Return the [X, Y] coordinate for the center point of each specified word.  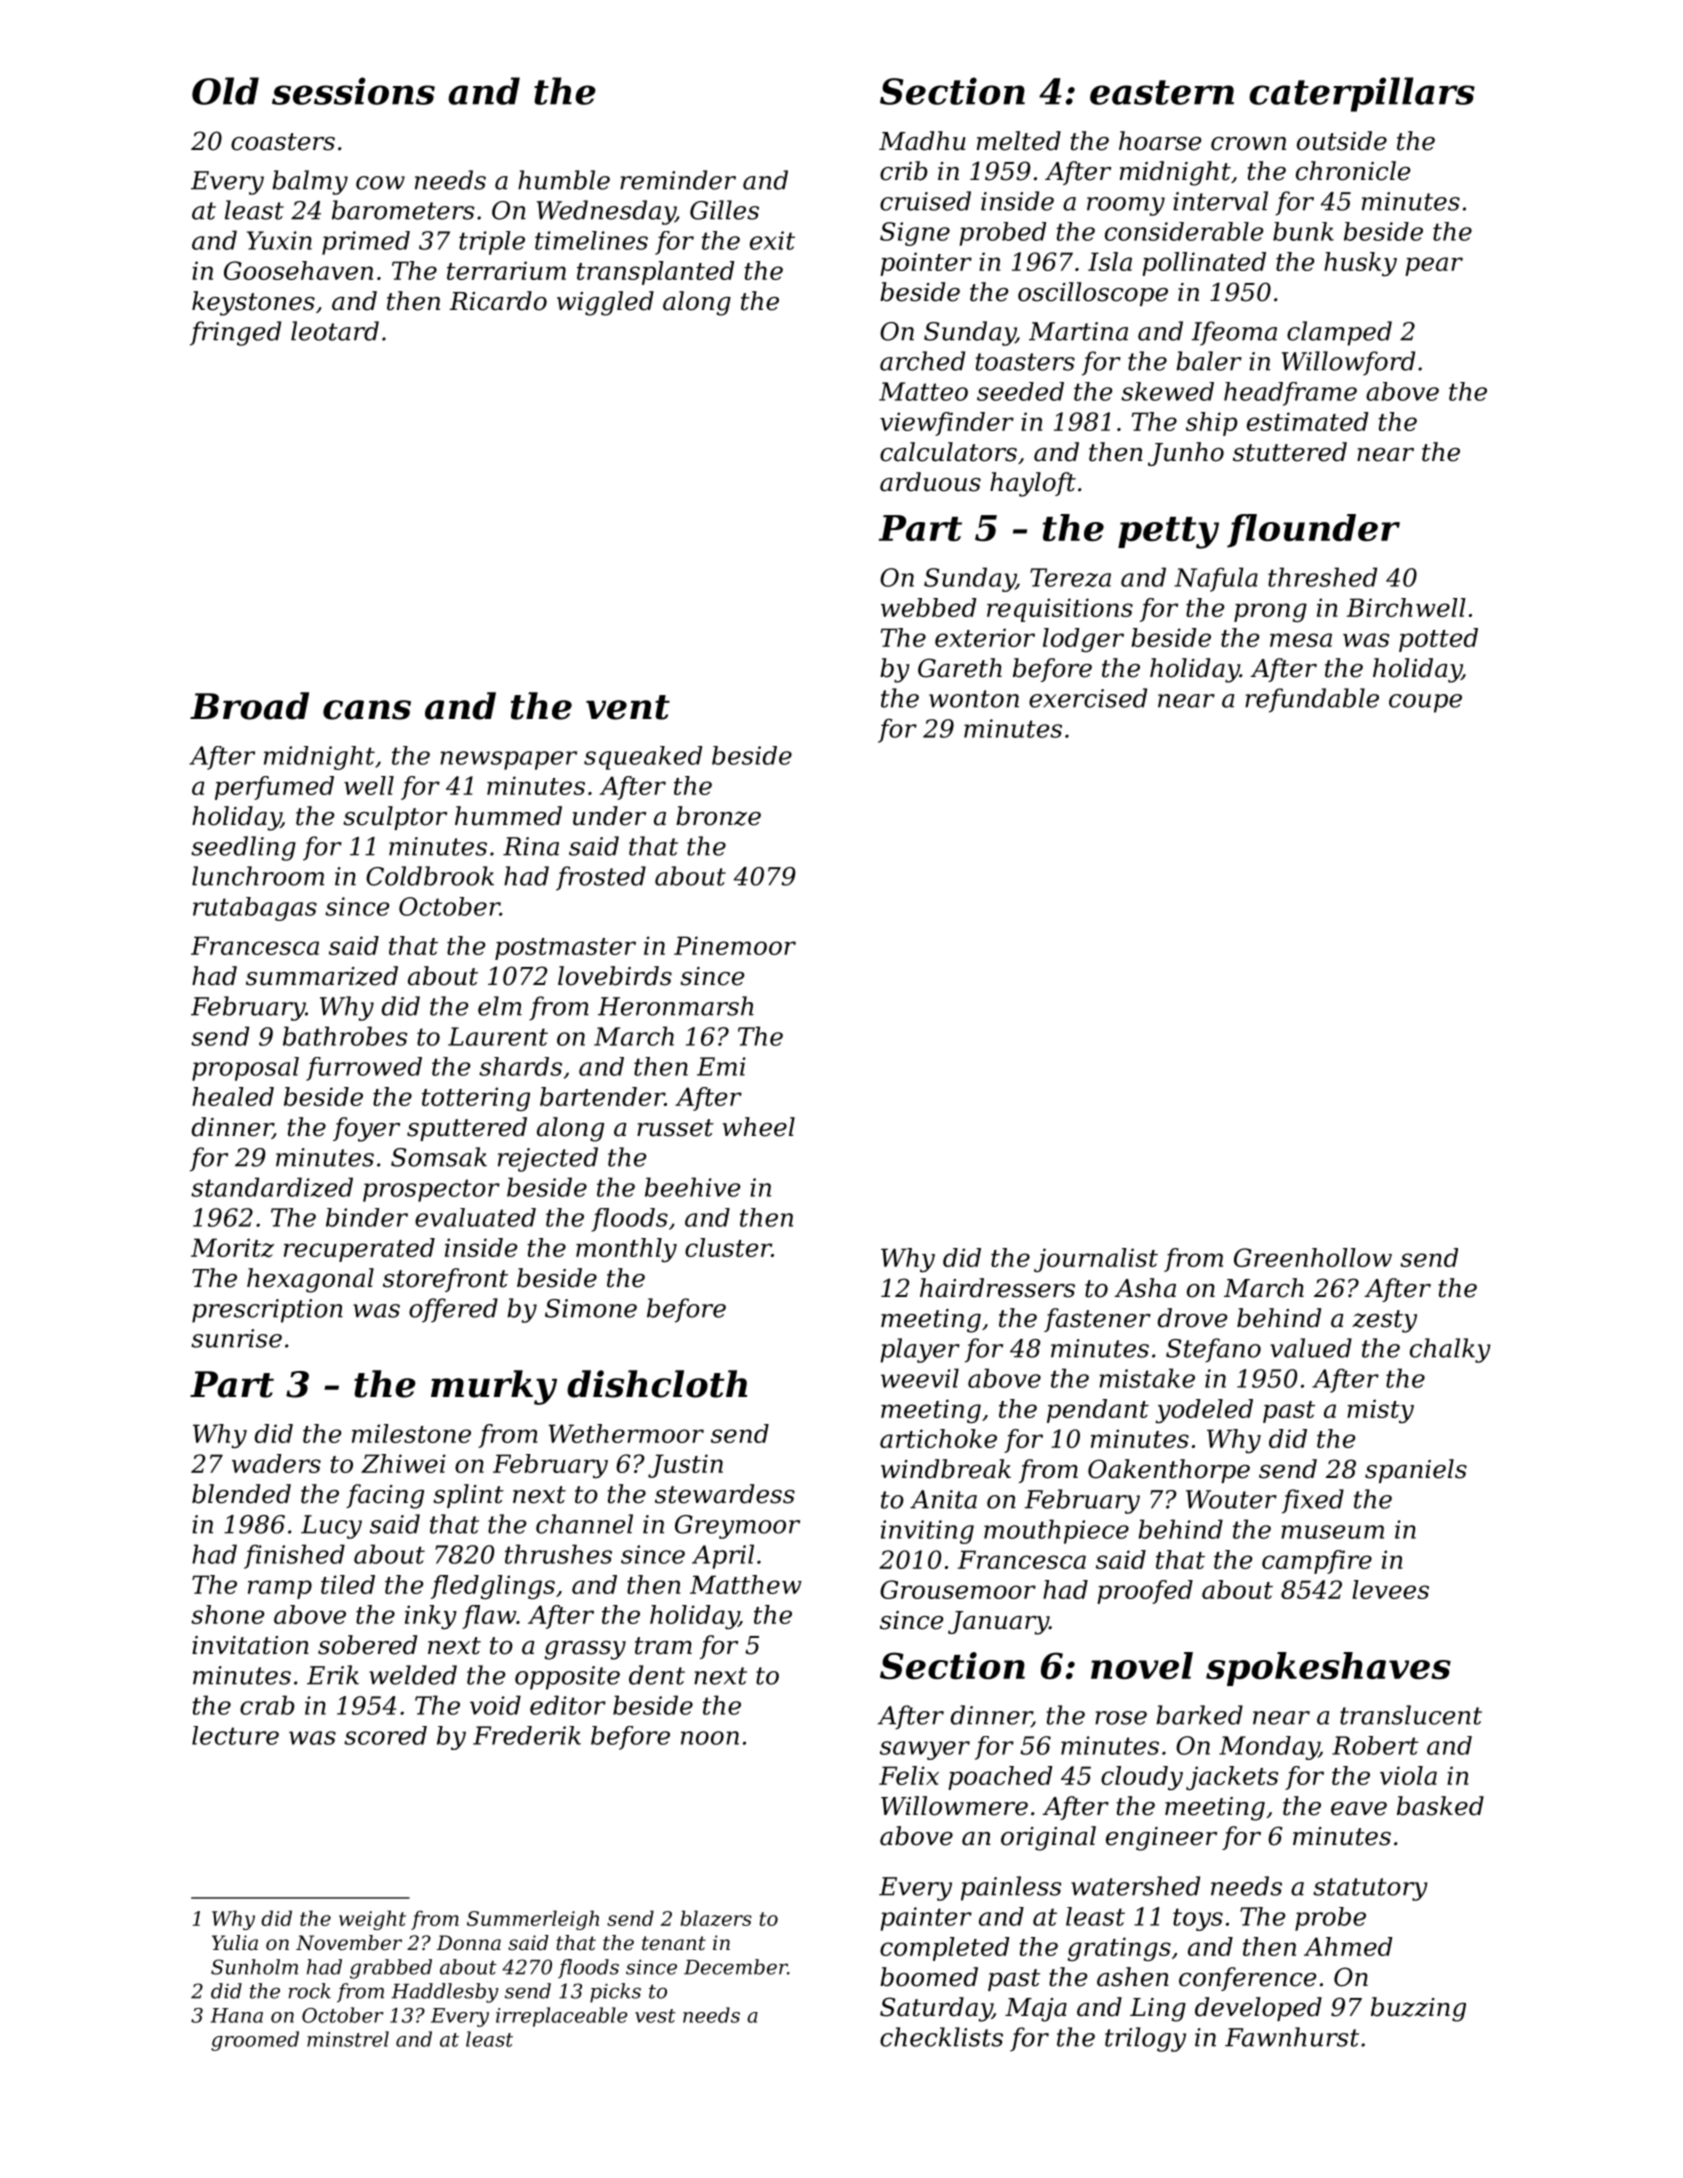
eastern [1162, 92]
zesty [1384, 1321]
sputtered [467, 1129]
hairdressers [997, 1288]
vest [655, 2016]
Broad [249, 706]
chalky [1450, 1350]
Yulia [235, 1943]
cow [380, 183]
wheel [759, 1127]
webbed [929, 607]
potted [1438, 640]
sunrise [236, 1338]
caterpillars [1362, 94]
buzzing [1418, 2009]
